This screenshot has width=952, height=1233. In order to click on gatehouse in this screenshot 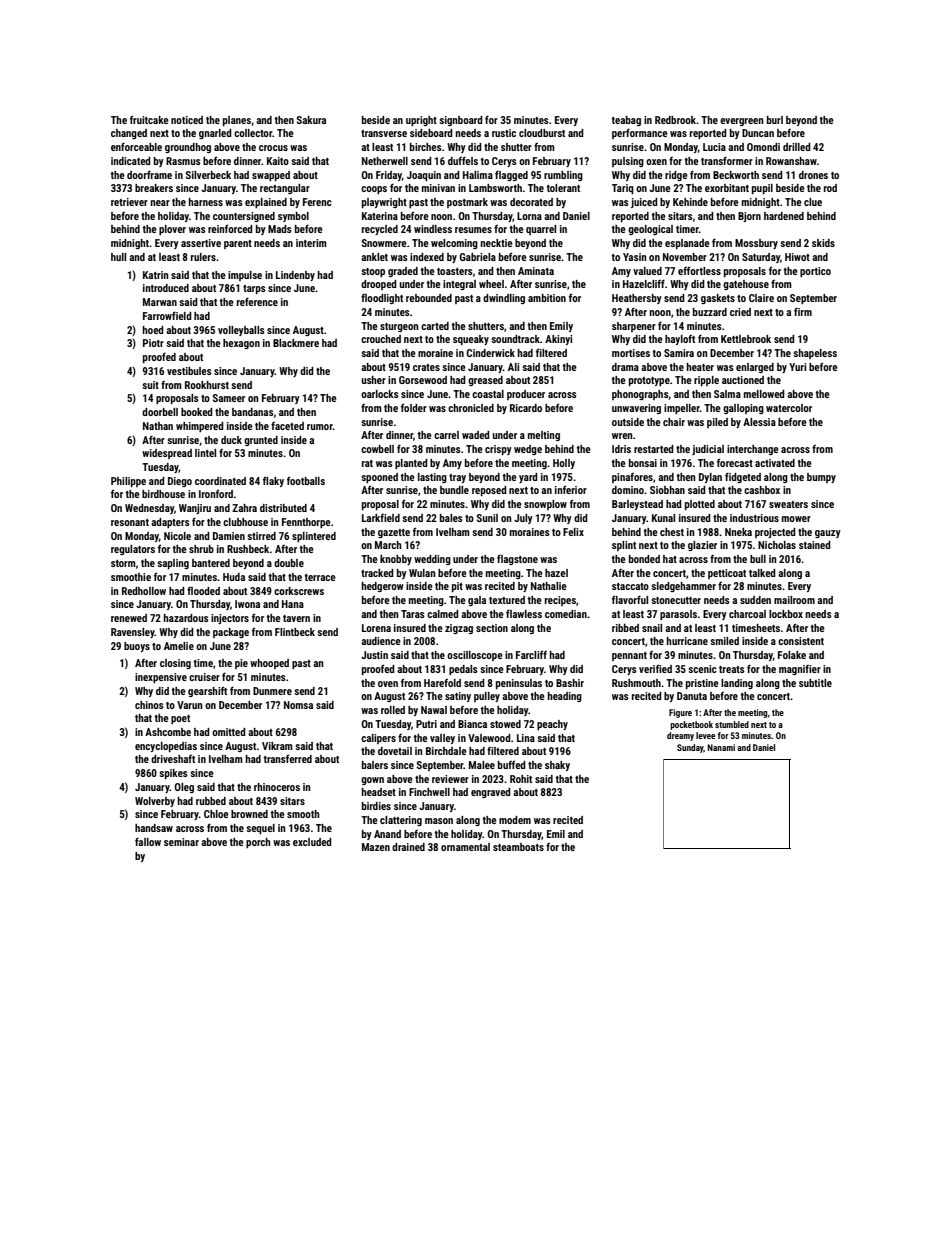, I will do `click(746, 285)`.
